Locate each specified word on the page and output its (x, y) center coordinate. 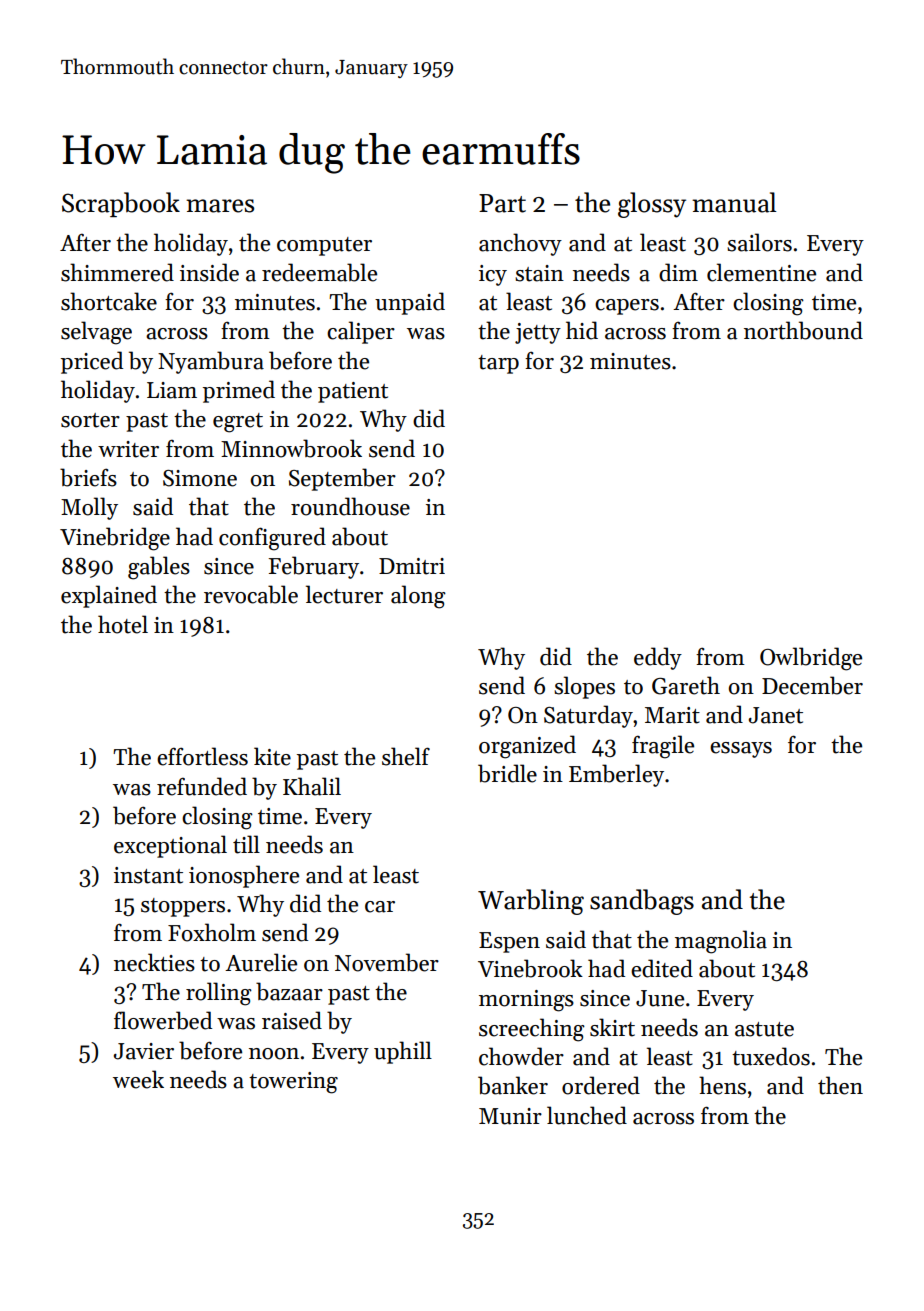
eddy (658, 658)
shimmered (117, 272)
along (418, 597)
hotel (123, 624)
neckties (154, 962)
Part (502, 203)
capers (627, 307)
